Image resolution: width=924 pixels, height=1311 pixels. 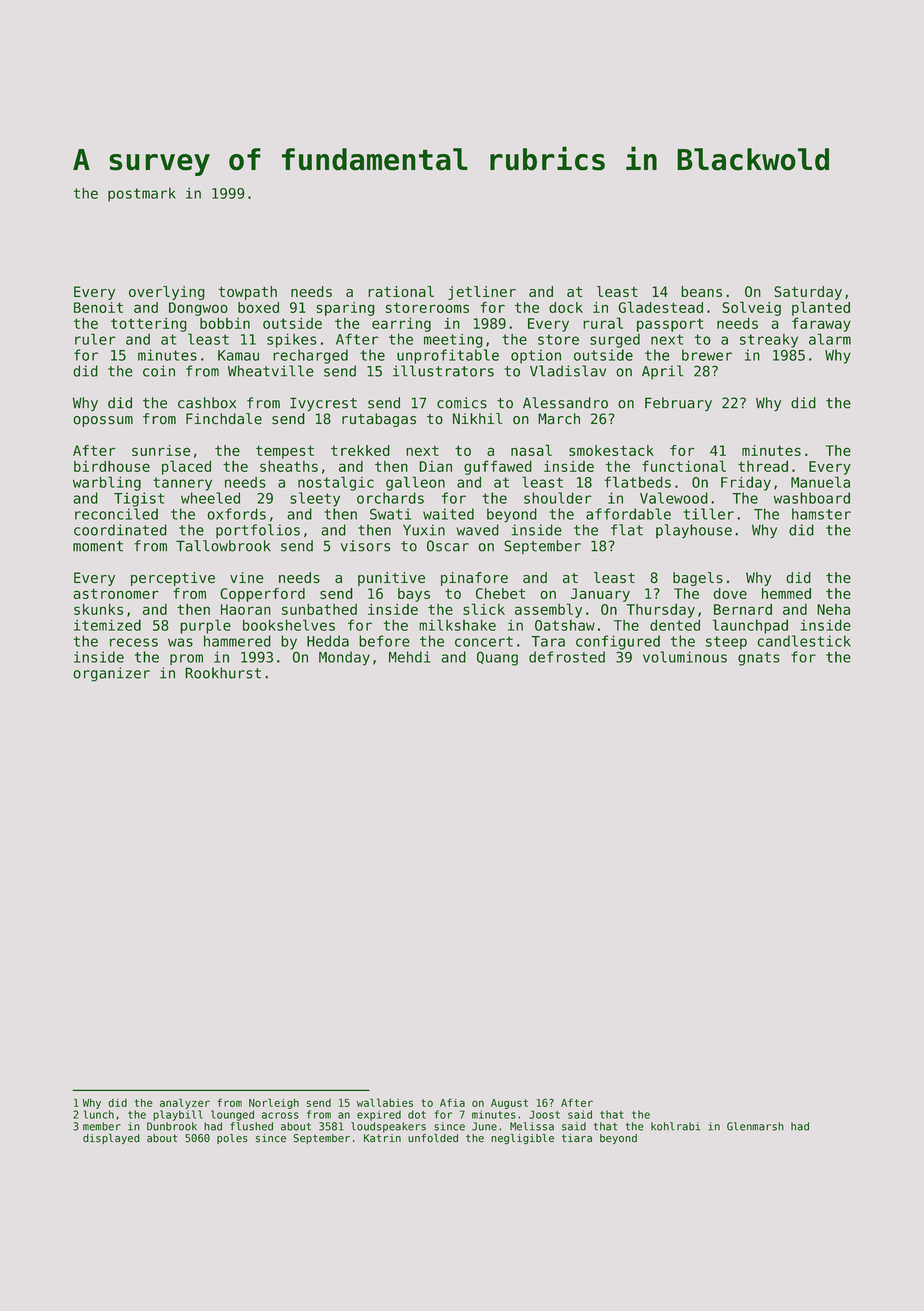 What do you see at coordinates (142, 195) in the document?
I see `postmark` at bounding box center [142, 195].
